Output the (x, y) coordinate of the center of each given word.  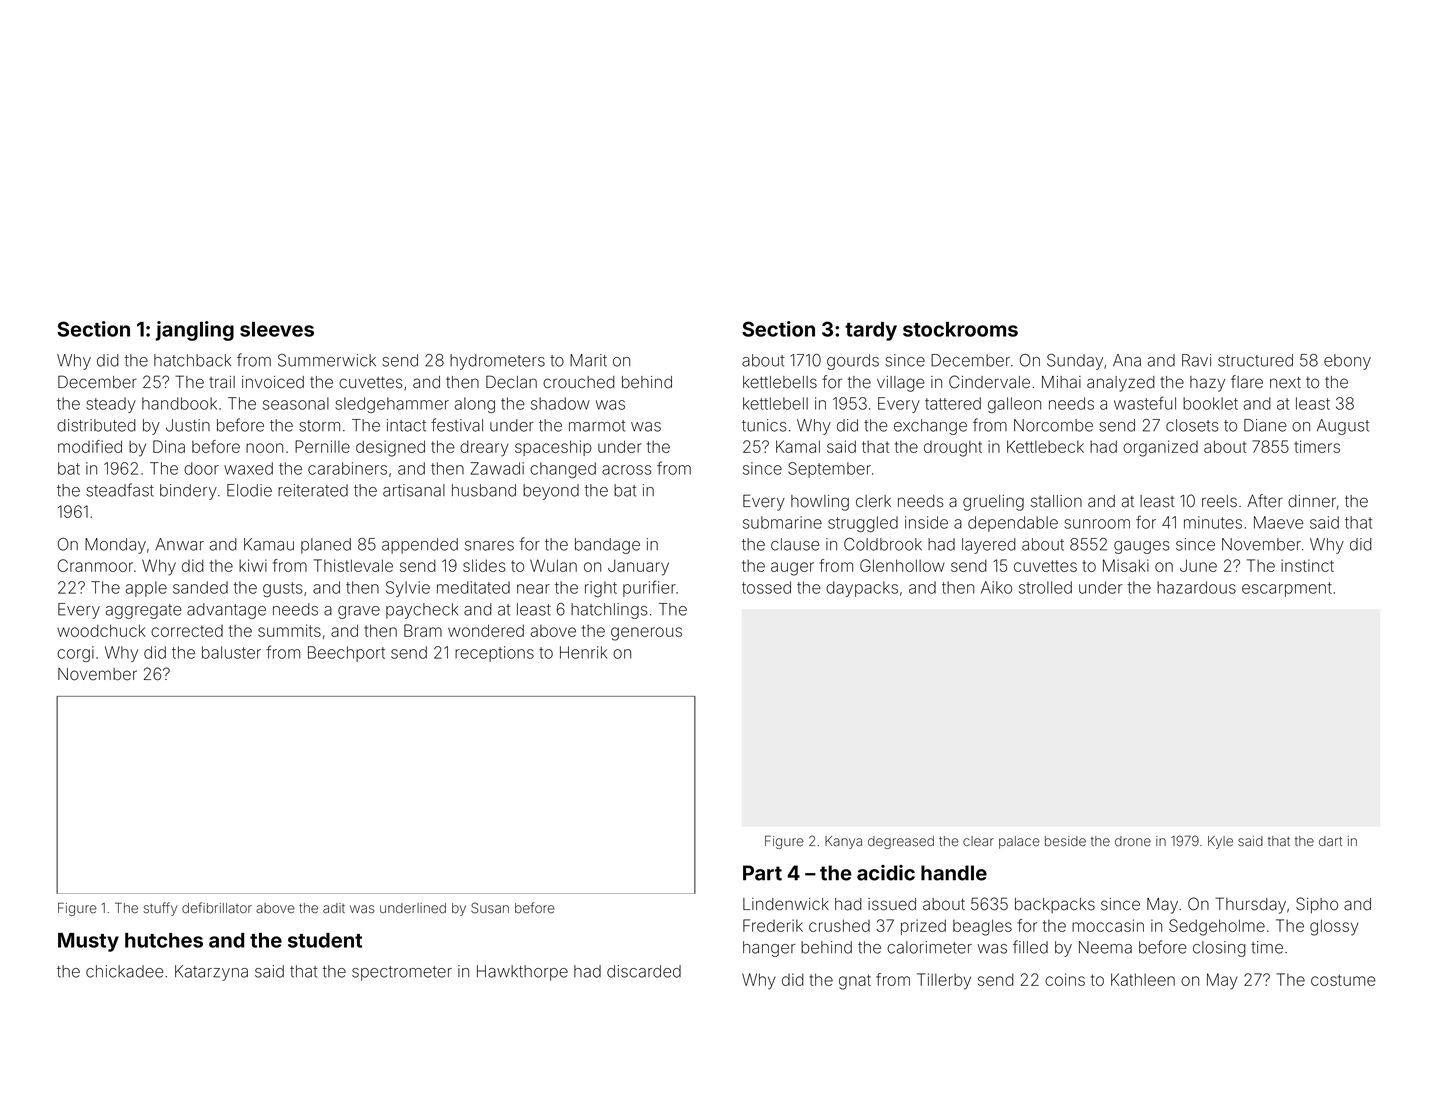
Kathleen (1143, 979)
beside (1065, 841)
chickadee (125, 971)
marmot (597, 426)
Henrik (583, 652)
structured (1255, 360)
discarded (644, 971)
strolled (1045, 587)
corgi (75, 654)
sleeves (277, 329)
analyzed (1121, 384)
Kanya (843, 842)
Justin (188, 425)
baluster (231, 652)
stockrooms (960, 329)
